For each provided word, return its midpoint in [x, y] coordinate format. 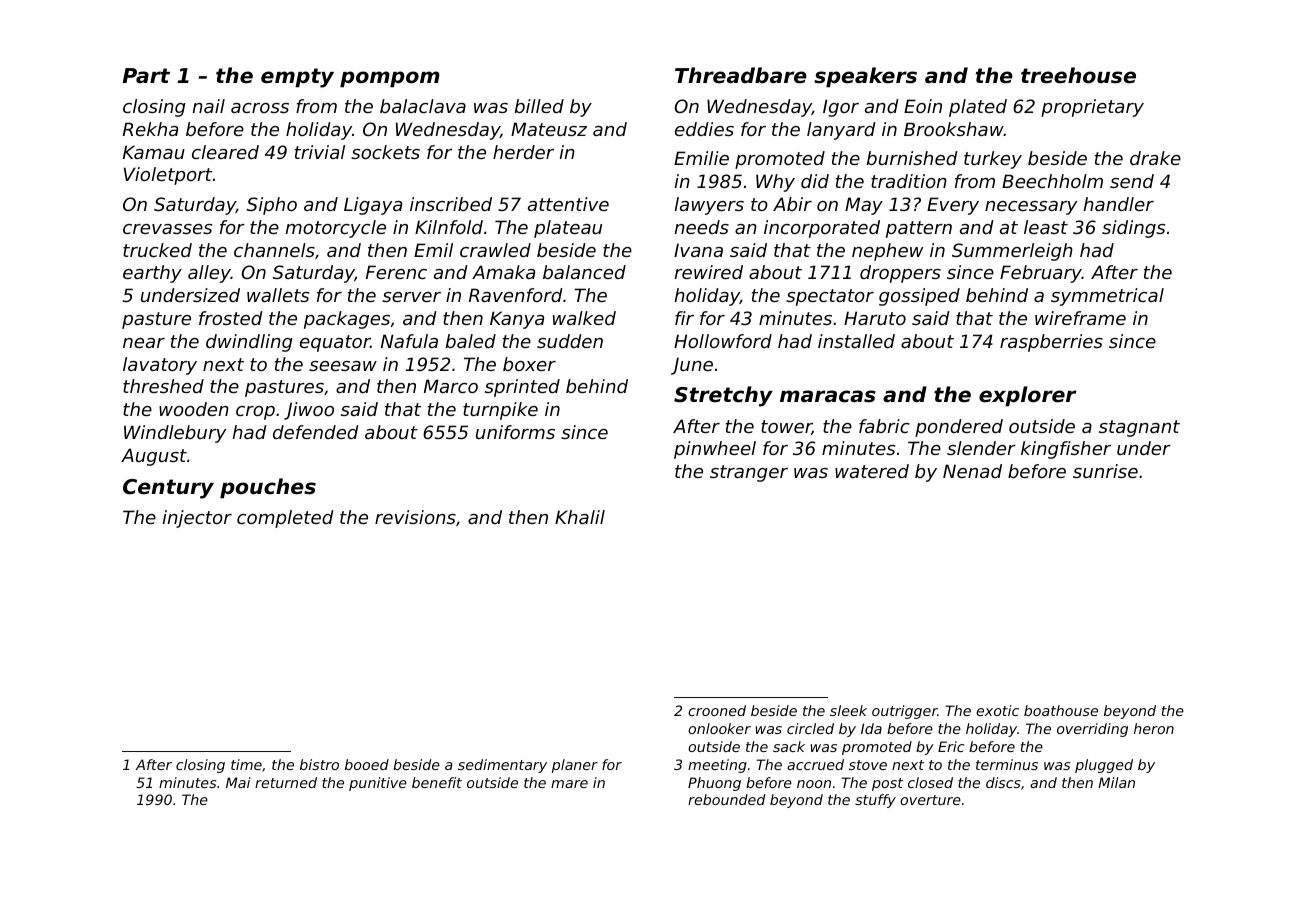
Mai [238, 782]
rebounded [726, 799]
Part [146, 75]
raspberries [1051, 343]
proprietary [1092, 108]
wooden [194, 409]
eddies [704, 129]
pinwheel [715, 450]
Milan [1116, 782]
